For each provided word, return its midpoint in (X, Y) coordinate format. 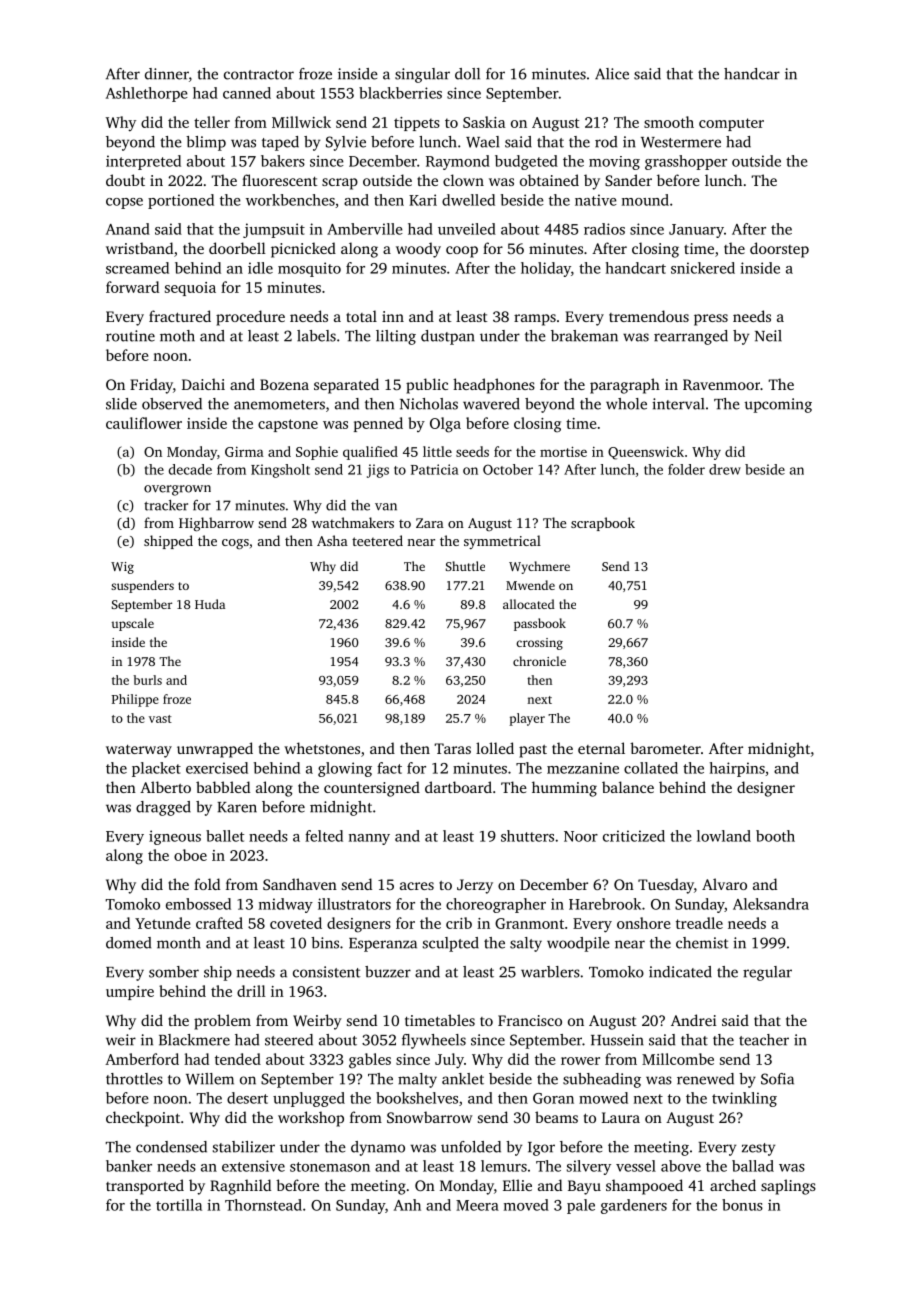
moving (614, 163)
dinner (167, 74)
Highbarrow (216, 524)
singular (422, 75)
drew (725, 469)
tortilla (179, 1205)
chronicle (539, 661)
